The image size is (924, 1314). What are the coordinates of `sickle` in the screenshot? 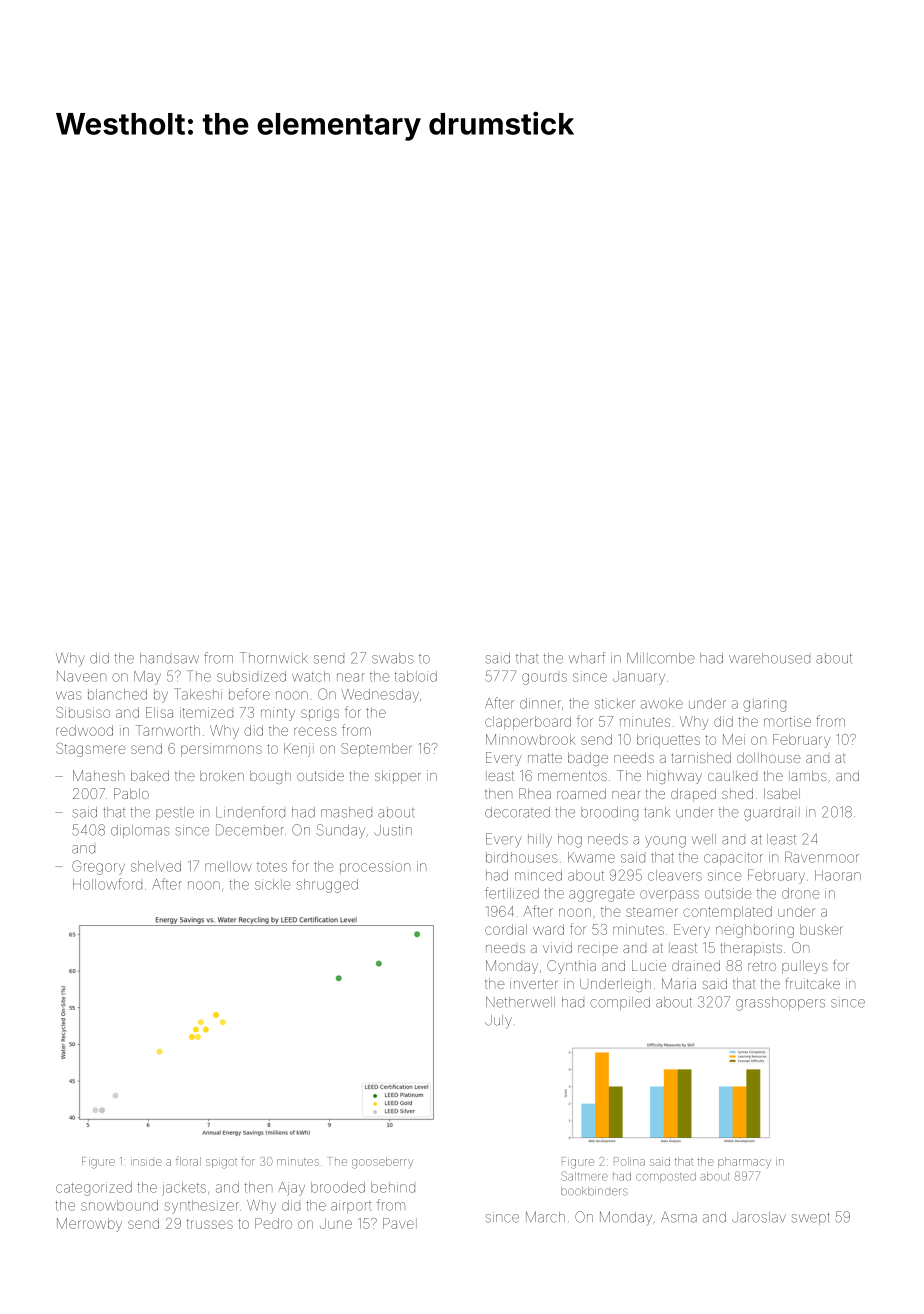 It's located at (273, 884).
